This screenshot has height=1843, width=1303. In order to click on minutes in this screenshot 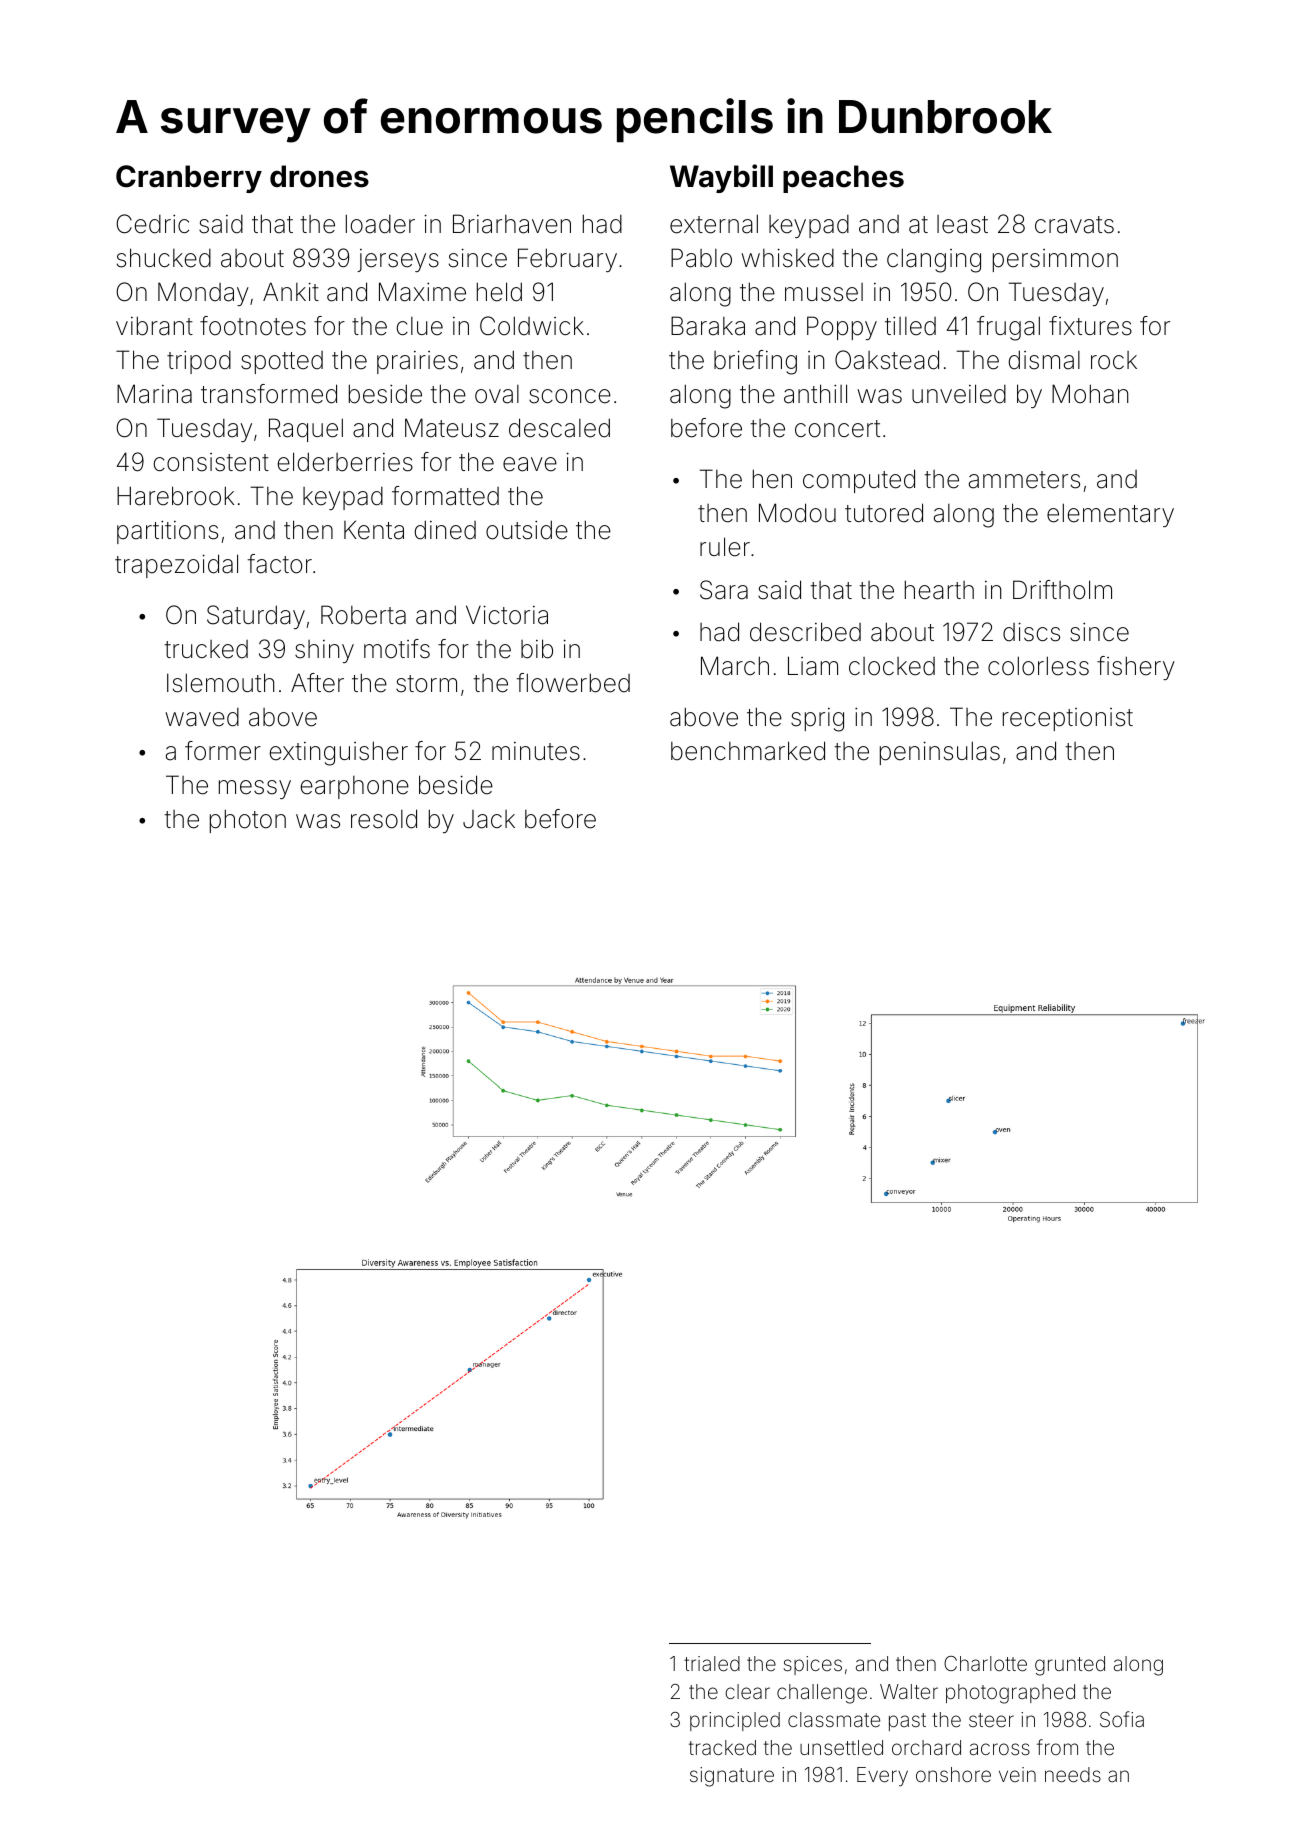, I will do `click(536, 751)`.
